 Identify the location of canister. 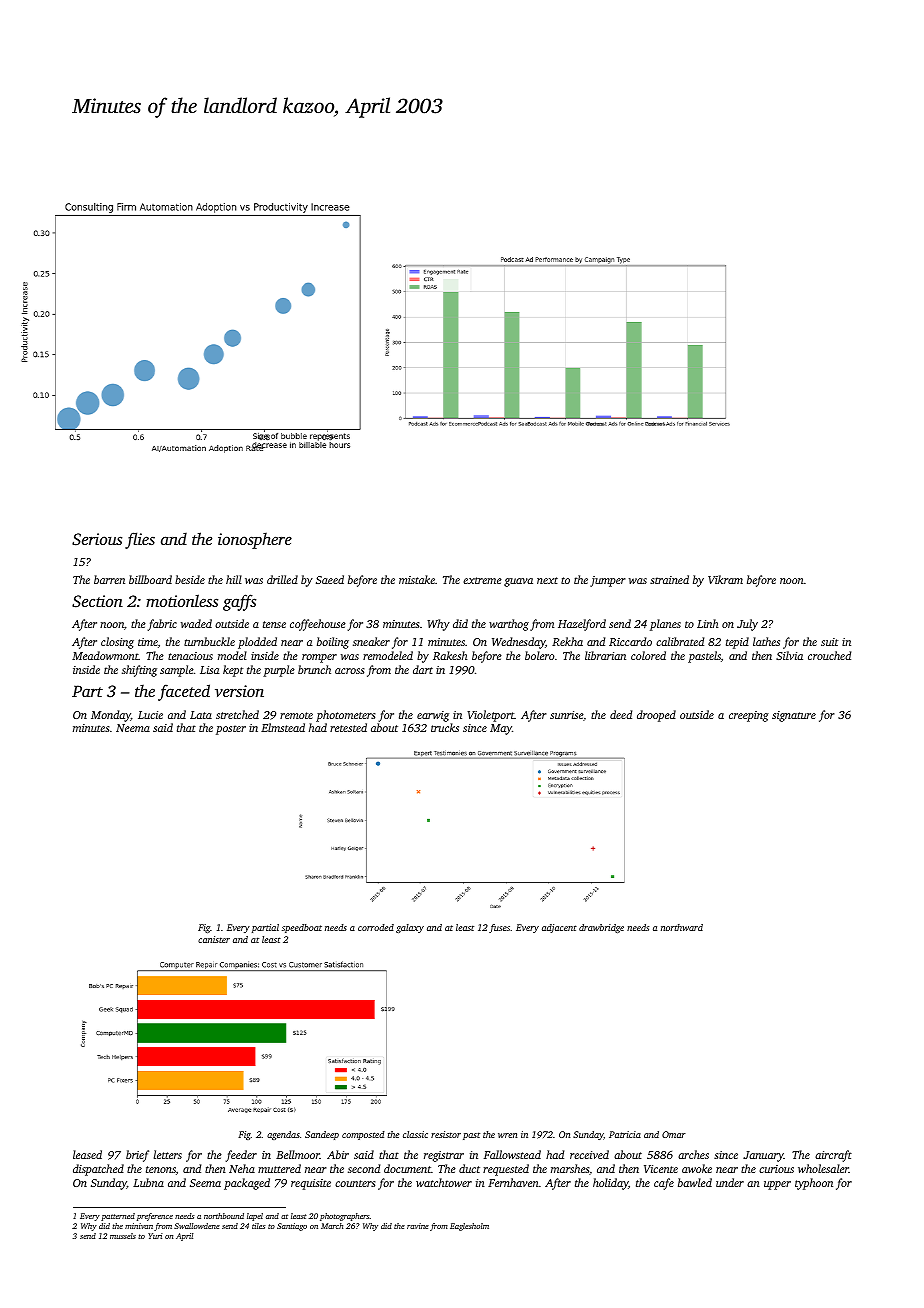
(214, 939).
